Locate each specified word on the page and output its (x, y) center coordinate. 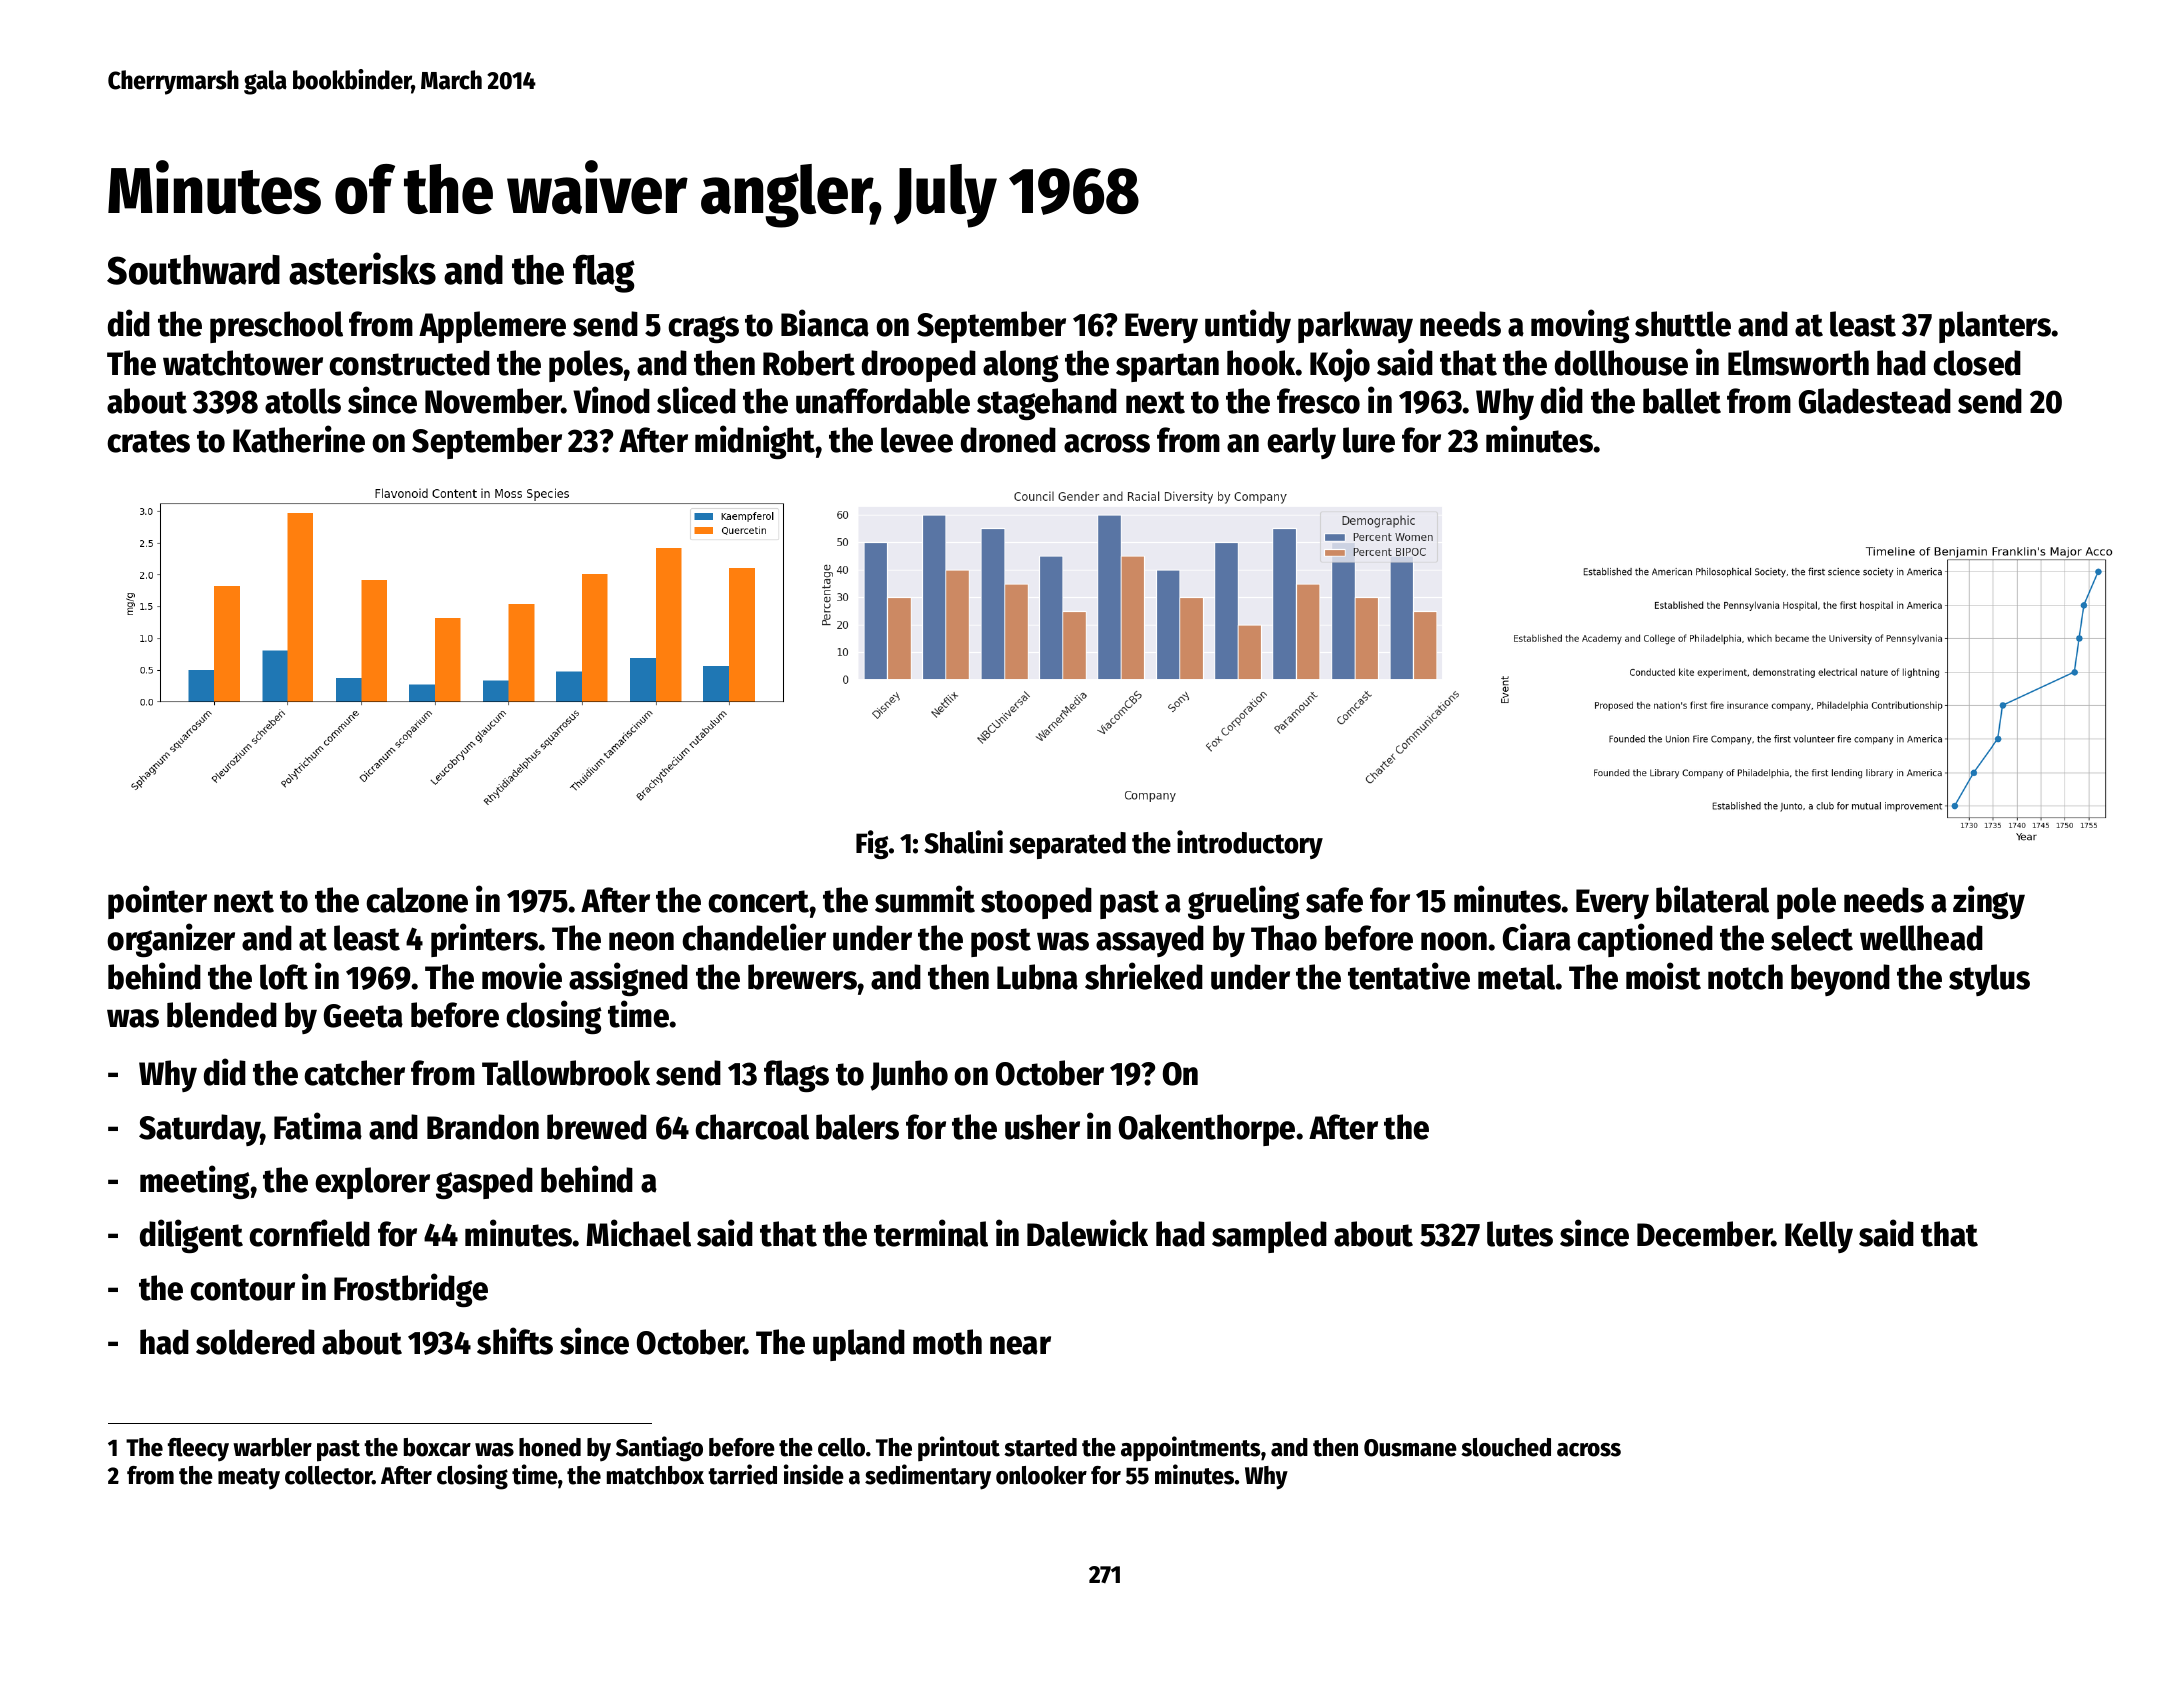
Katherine (299, 439)
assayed (1150, 941)
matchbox (655, 1475)
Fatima (318, 1126)
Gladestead (1875, 401)
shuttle (1683, 324)
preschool (276, 327)
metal (1517, 977)
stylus (1989, 980)
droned (1008, 440)
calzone (417, 900)
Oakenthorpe (1207, 1130)
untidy (1248, 326)
